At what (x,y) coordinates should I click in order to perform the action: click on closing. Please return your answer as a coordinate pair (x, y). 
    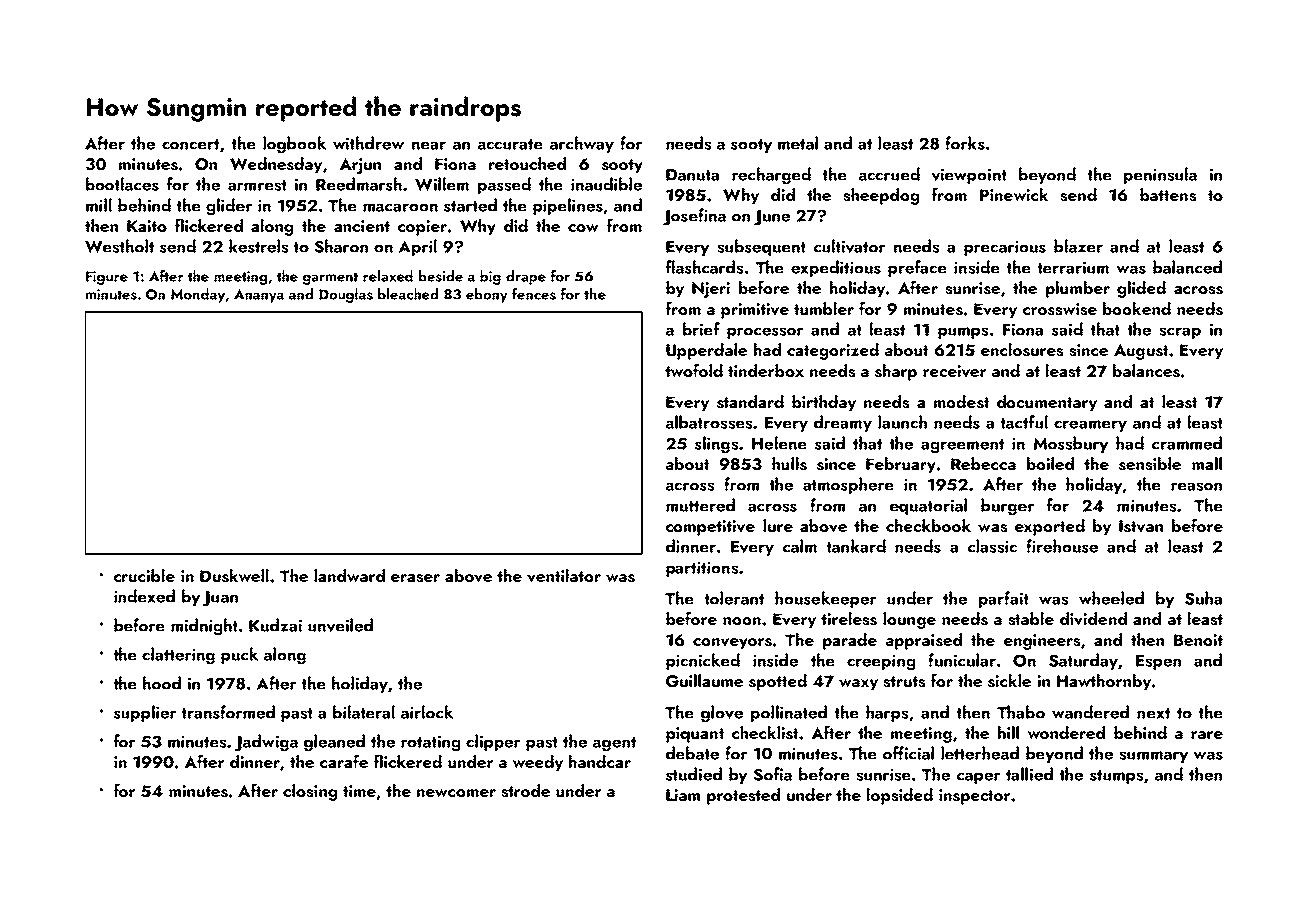
    Looking at the image, I should click on (310, 792).
